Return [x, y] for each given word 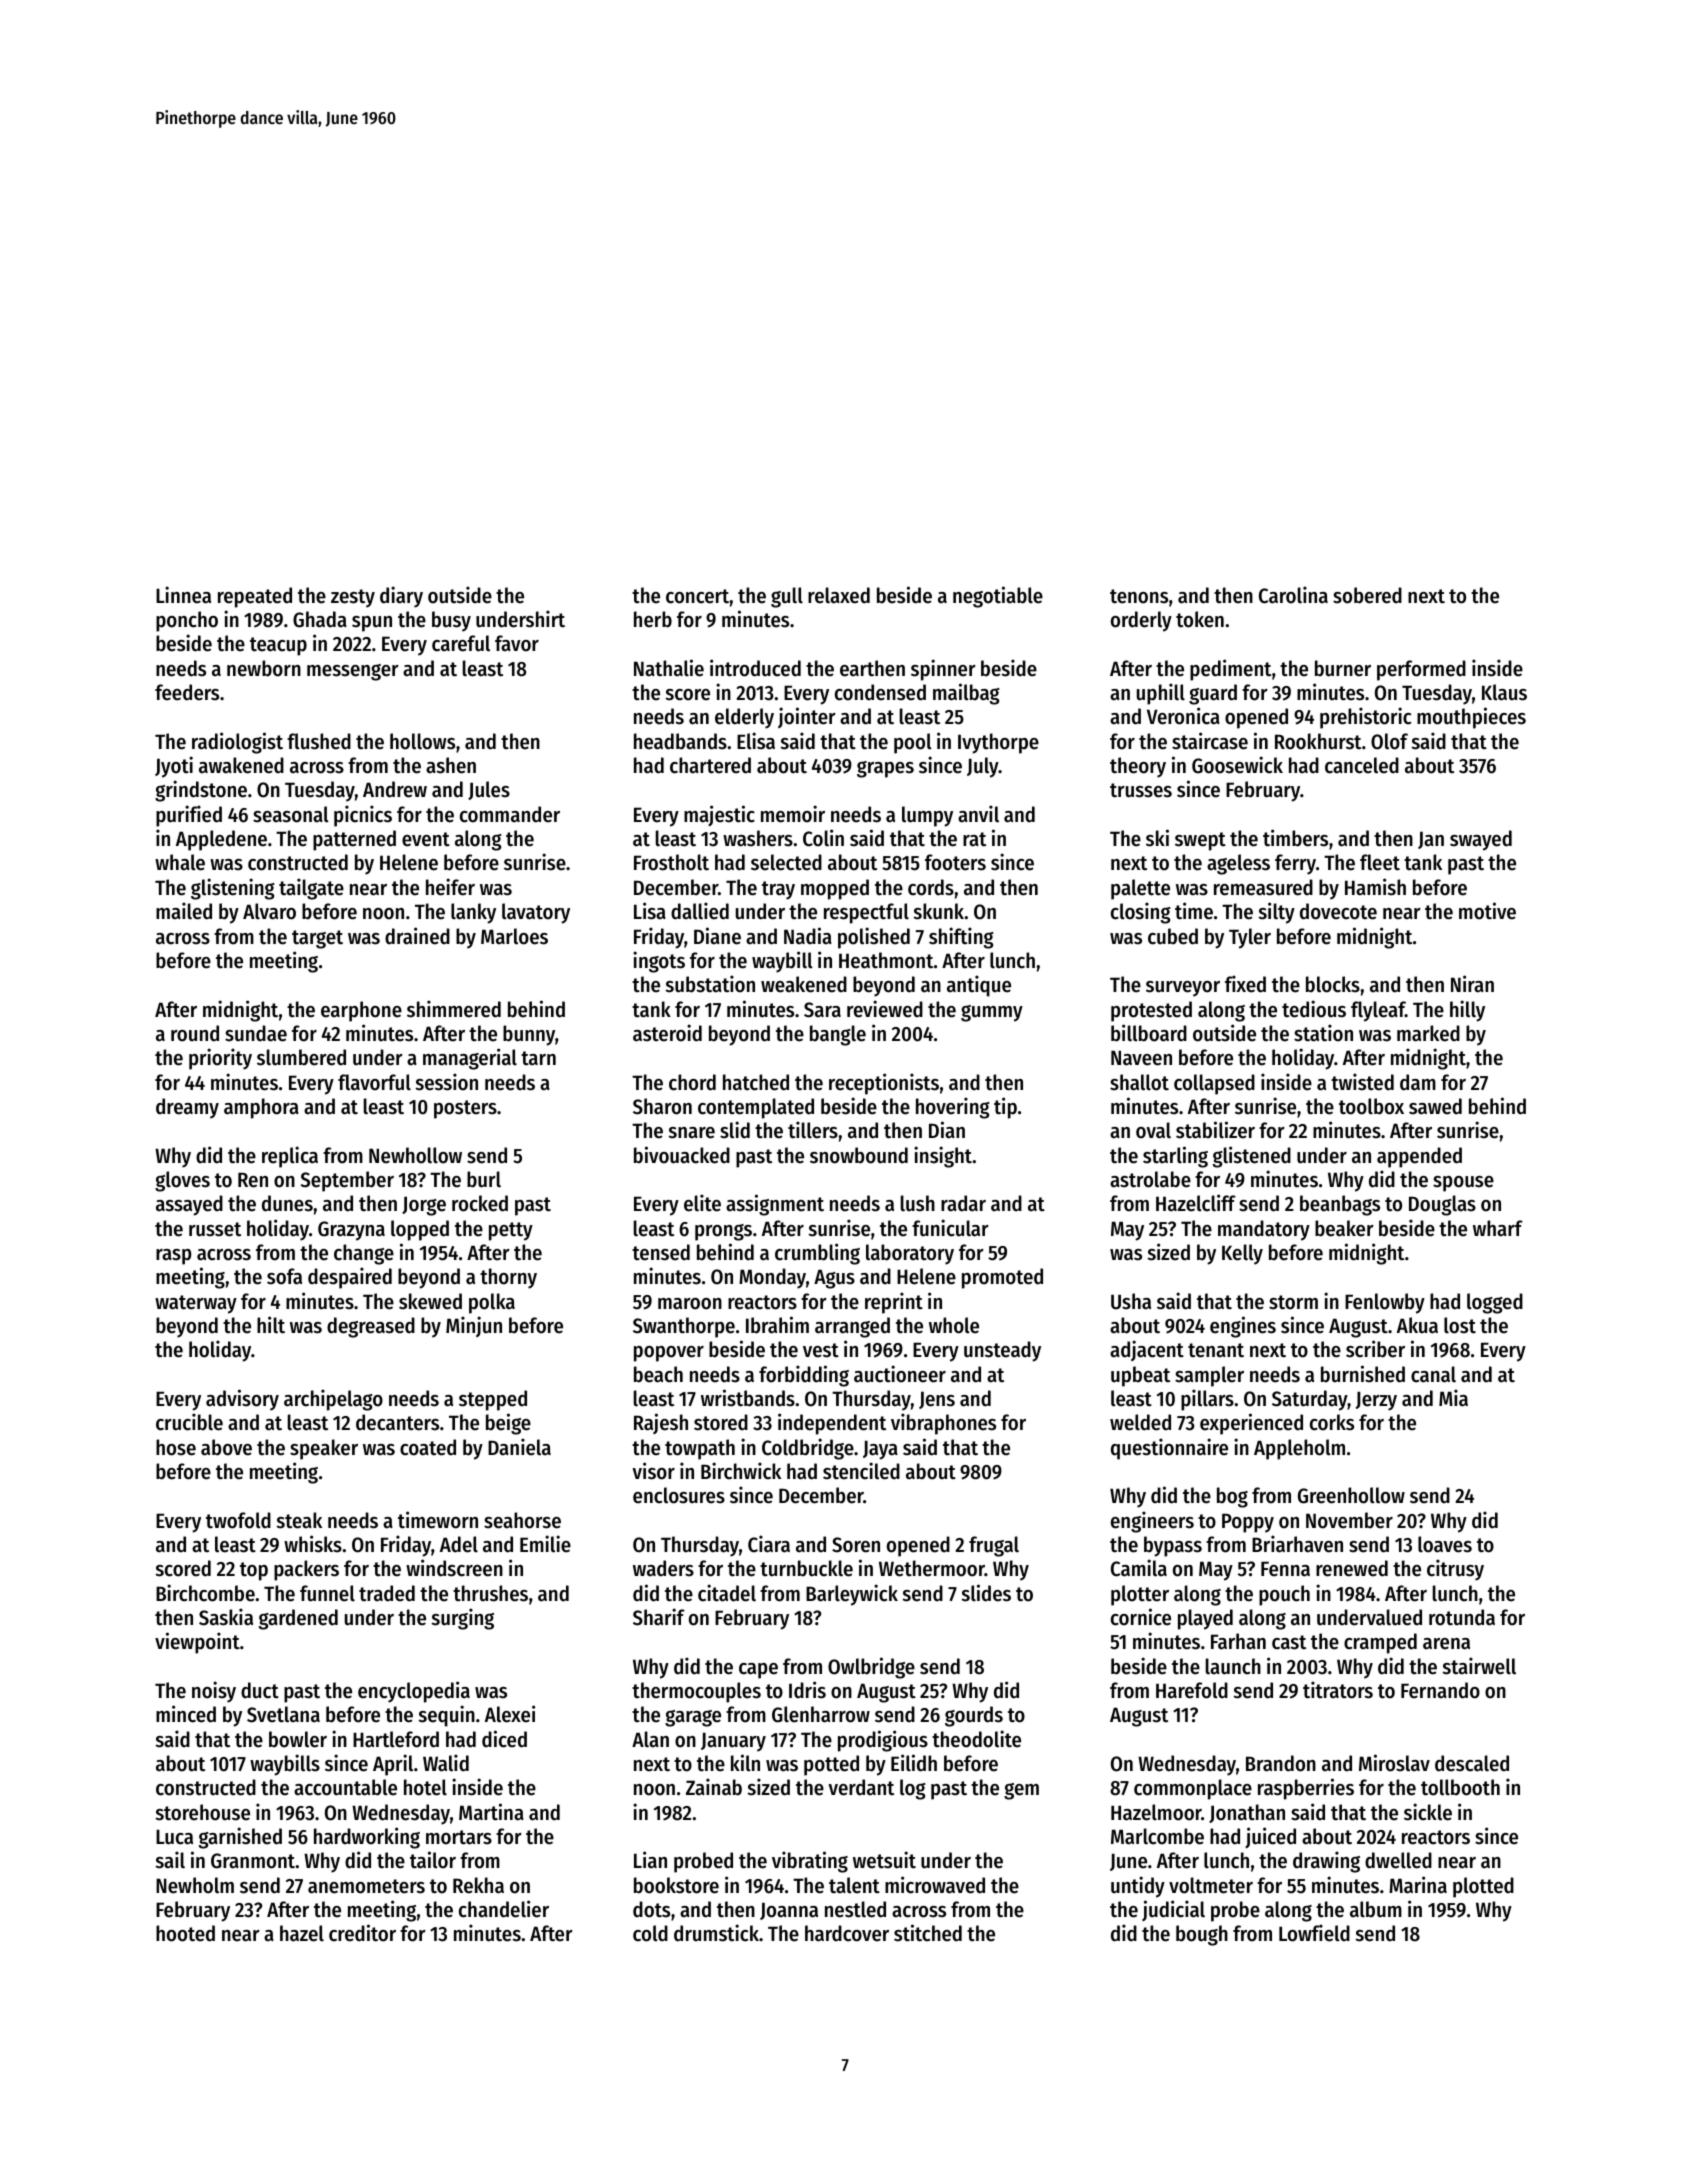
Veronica [1183, 716]
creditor [362, 1933]
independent [832, 1424]
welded [1140, 1422]
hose [176, 1447]
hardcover [847, 1933]
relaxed [839, 595]
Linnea [183, 595]
